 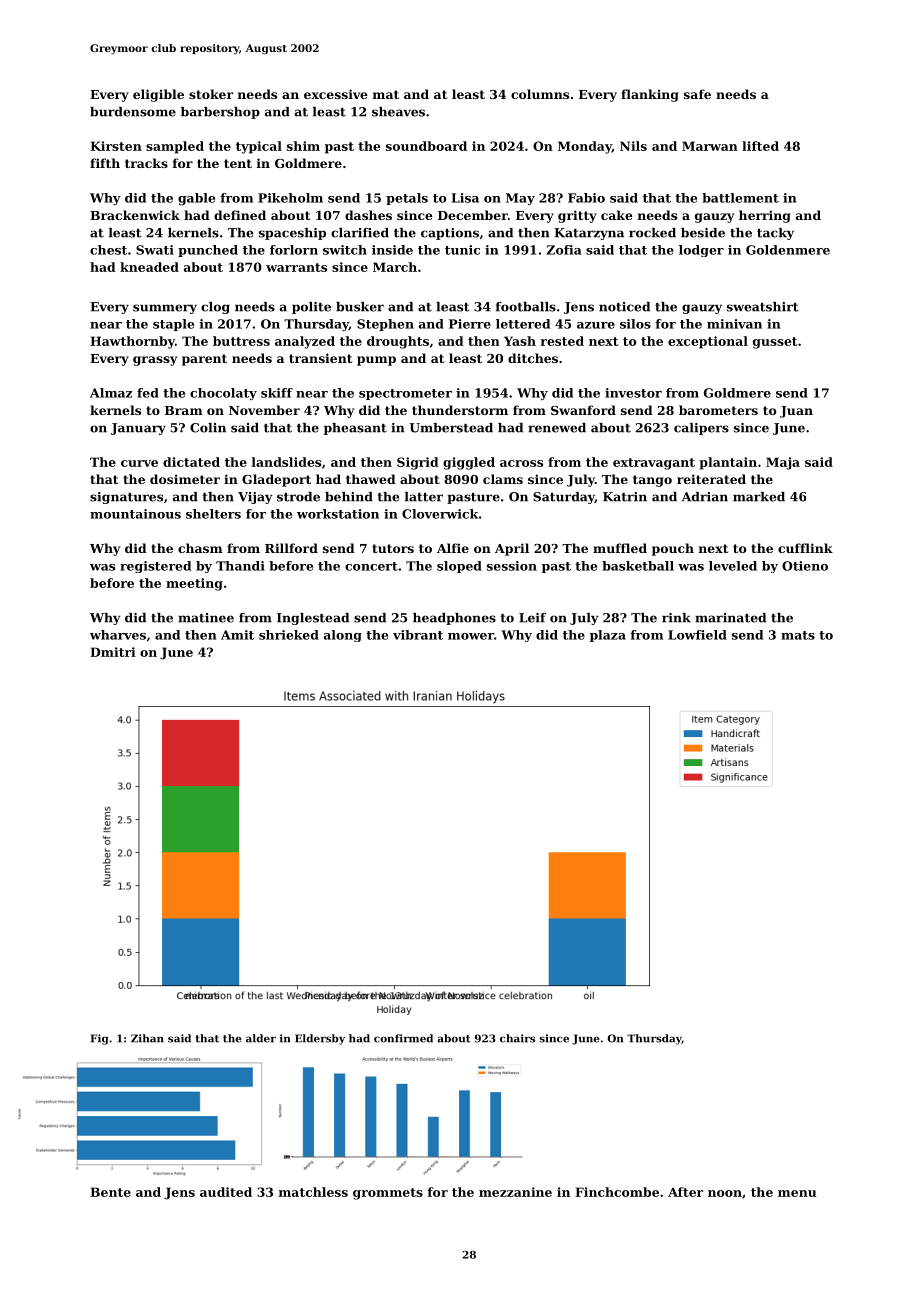 What do you see at coordinates (701, 429) in the screenshot?
I see `calipers` at bounding box center [701, 429].
